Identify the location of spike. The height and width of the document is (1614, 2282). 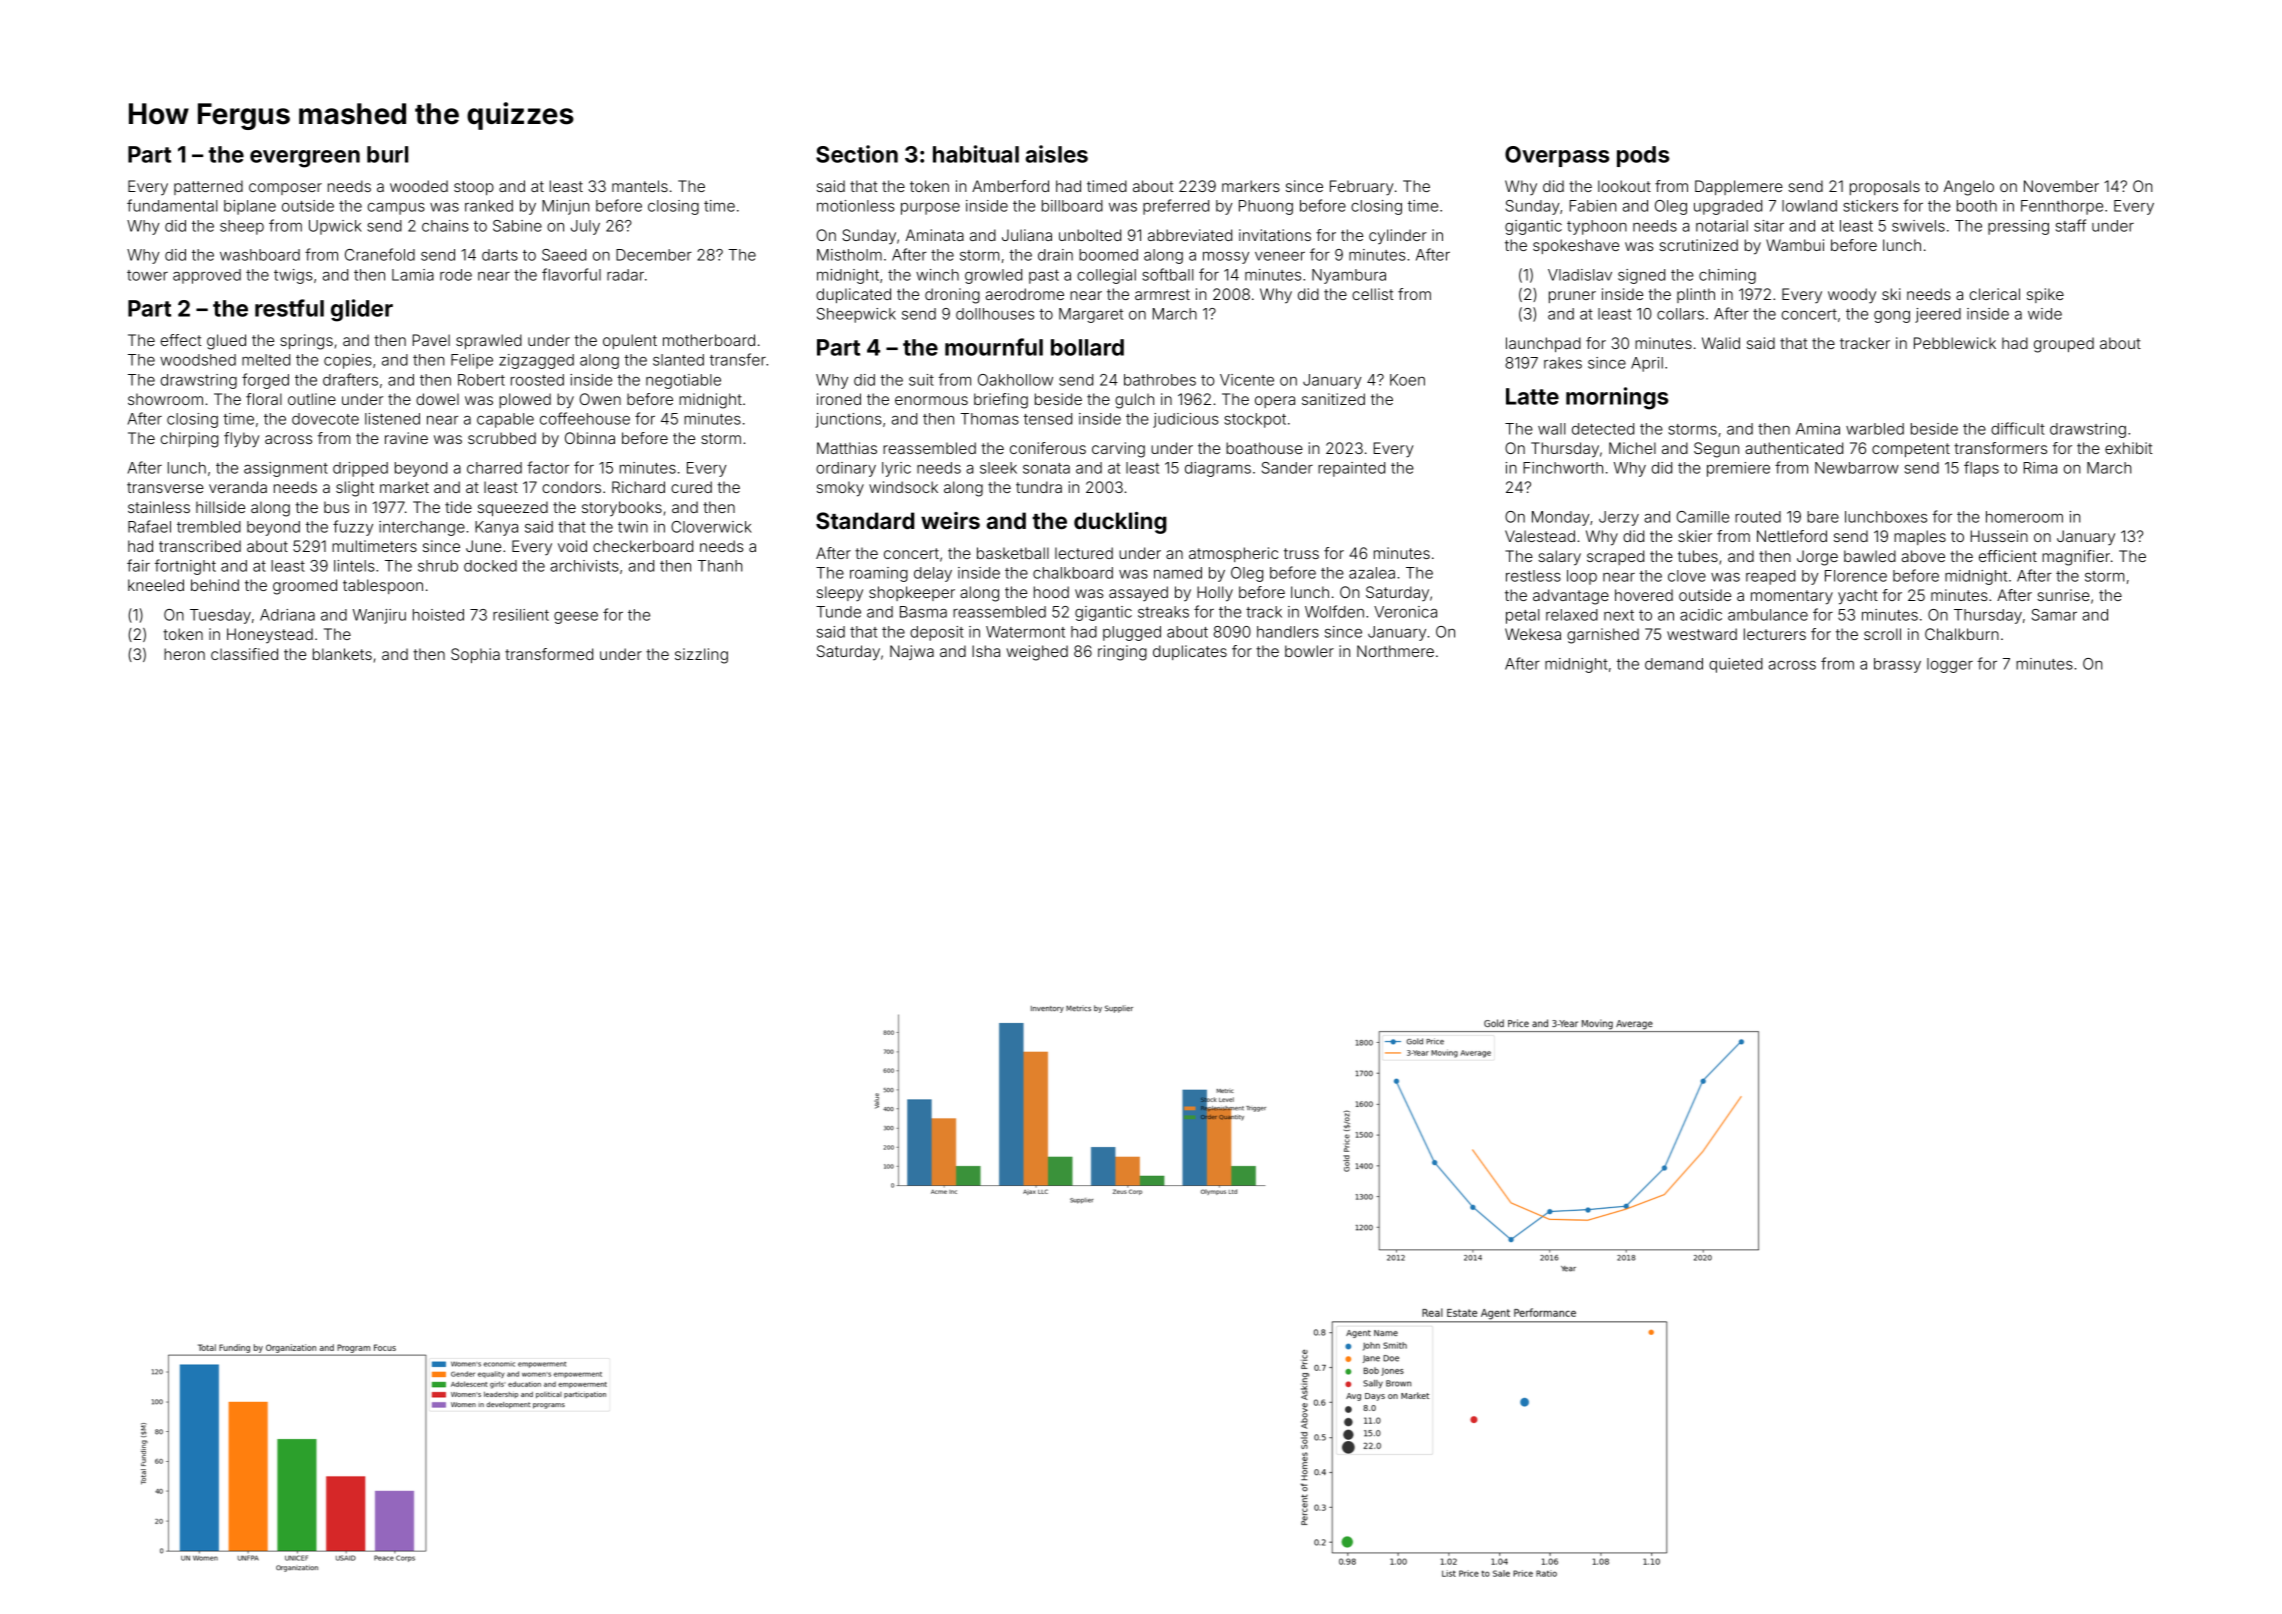
(2045, 295).
